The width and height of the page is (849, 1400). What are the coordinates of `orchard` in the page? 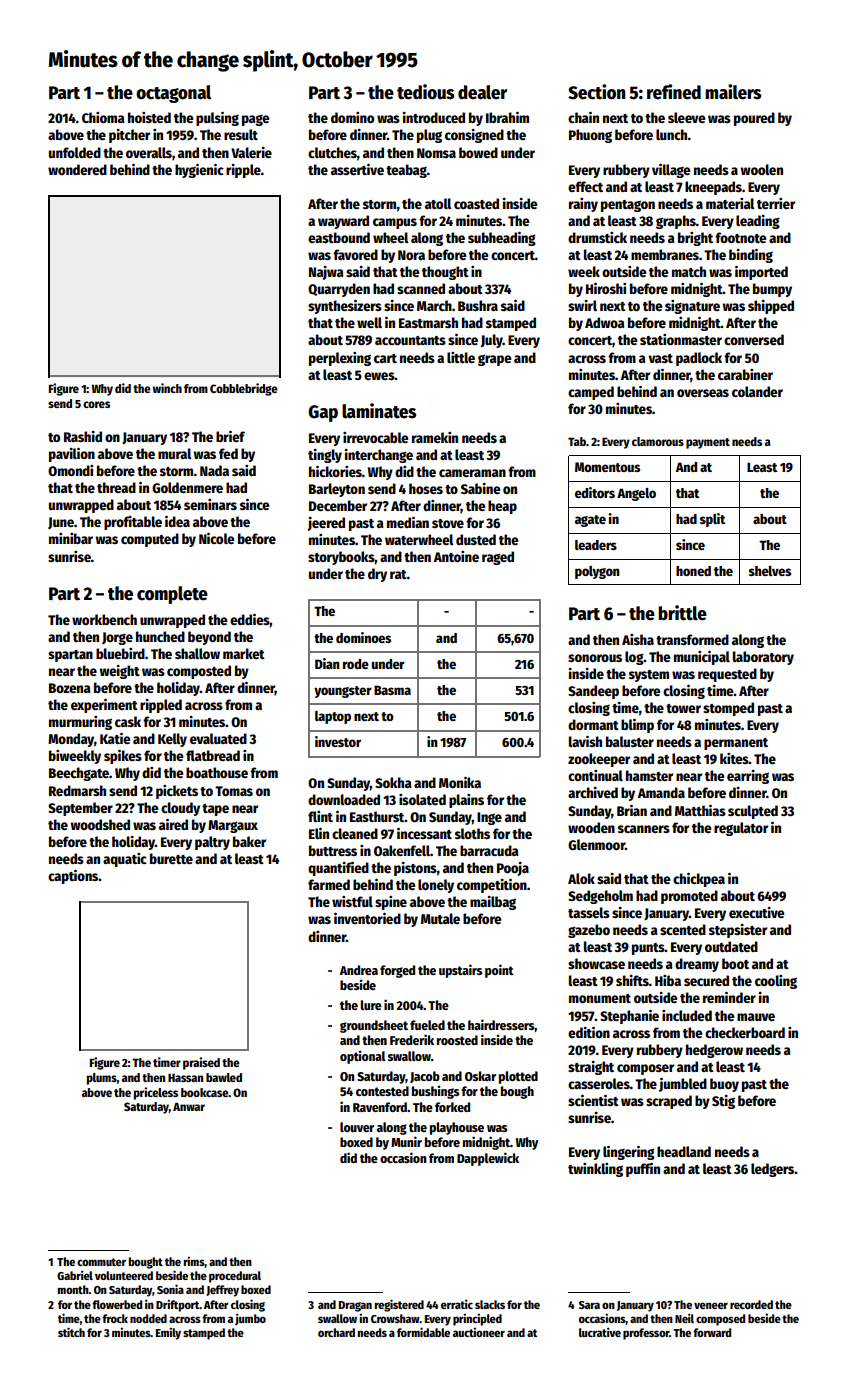 It's located at (336, 1332).
